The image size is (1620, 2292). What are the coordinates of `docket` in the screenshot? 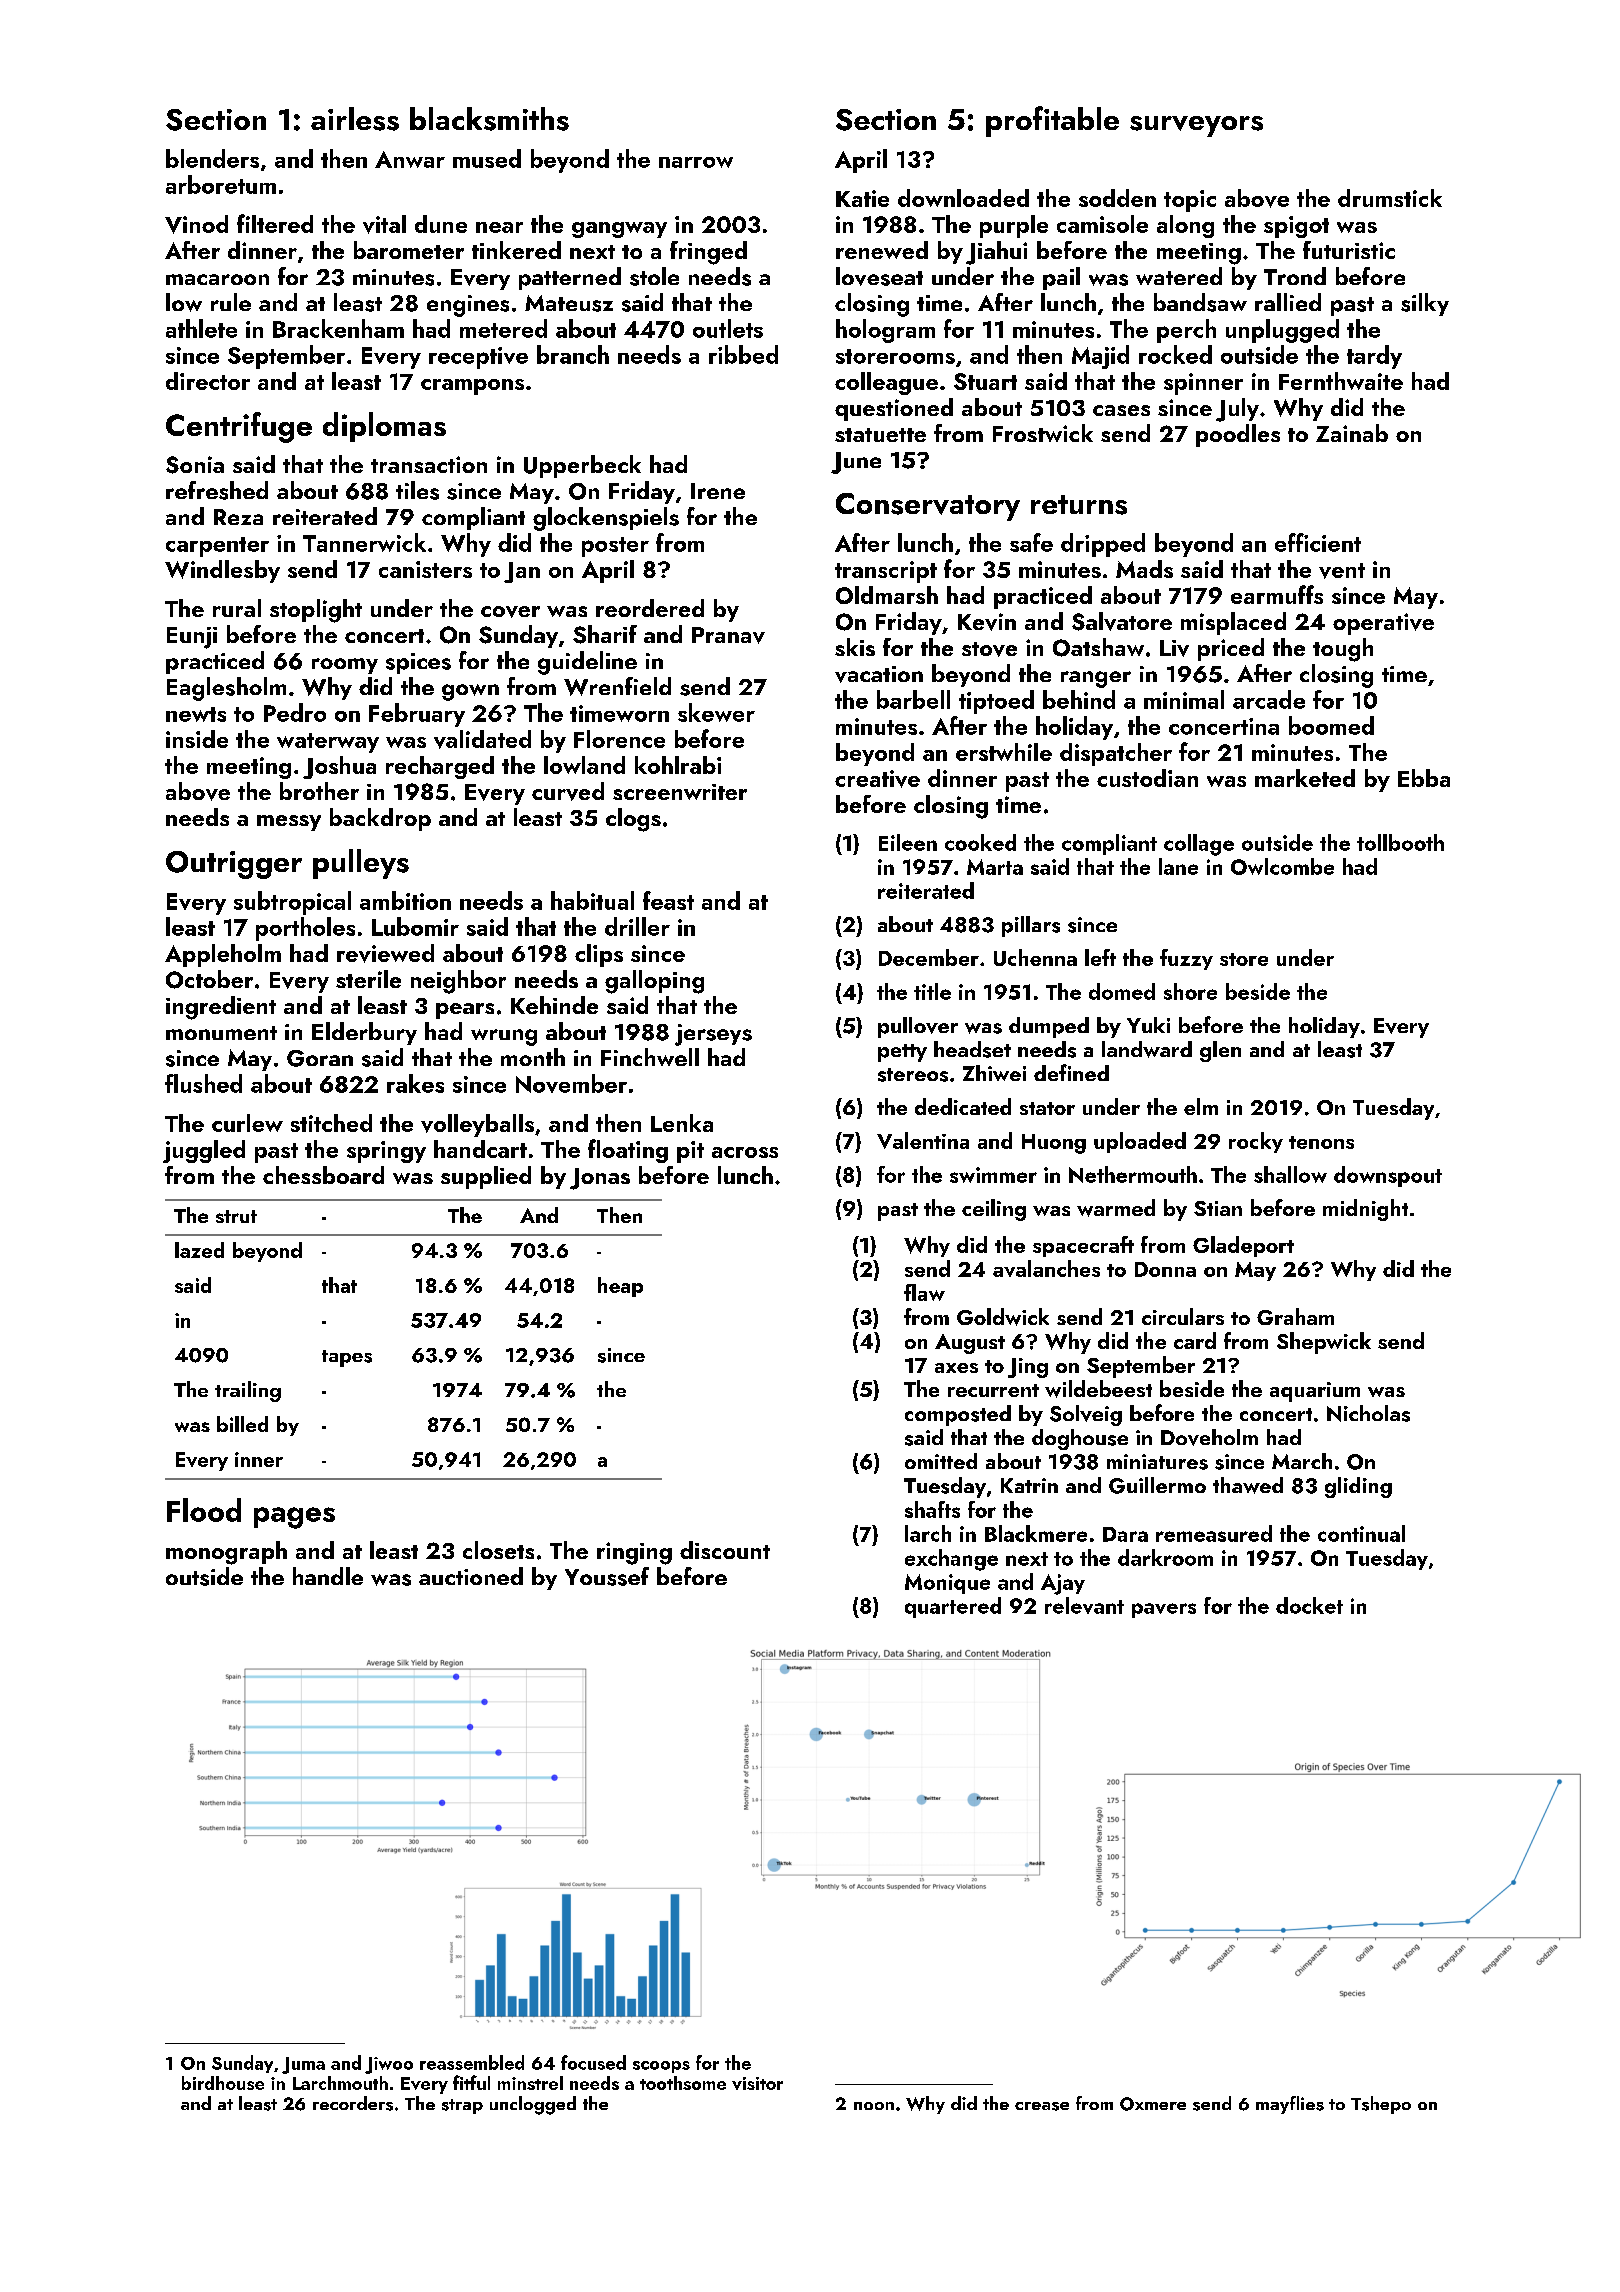 It's located at (1309, 1605).
